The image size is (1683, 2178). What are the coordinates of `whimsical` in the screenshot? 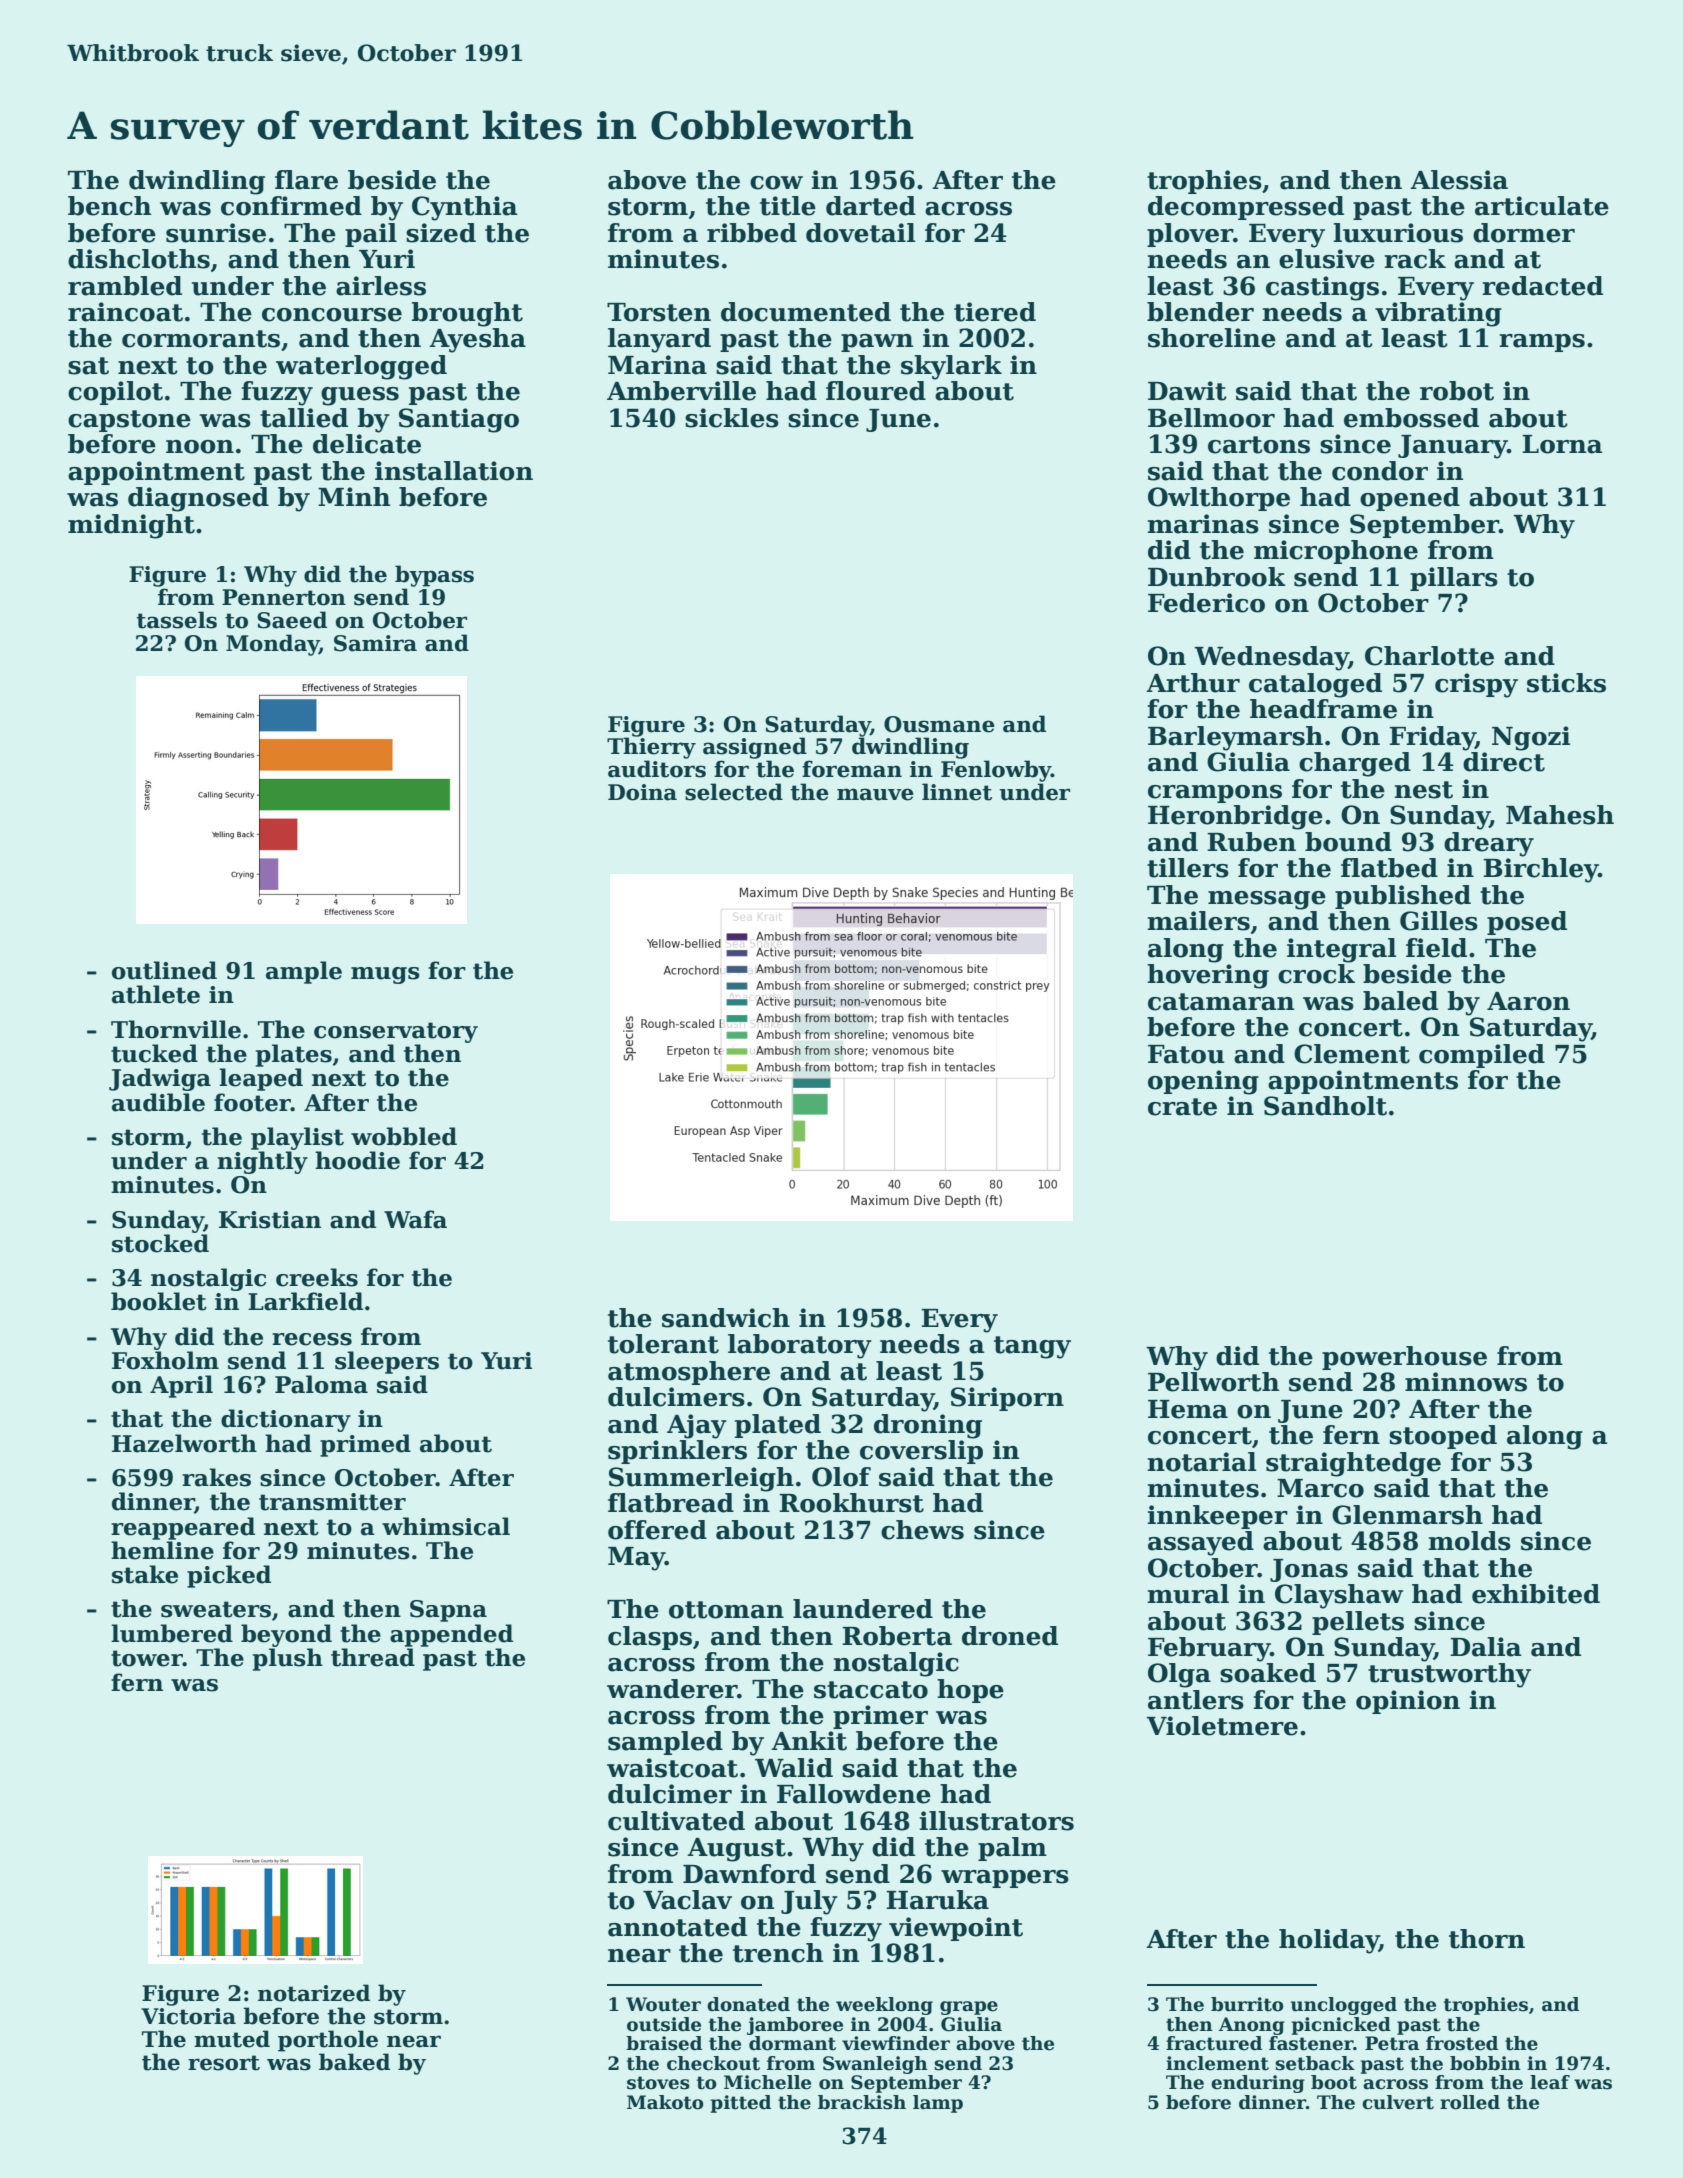 It's located at (446, 1526).
